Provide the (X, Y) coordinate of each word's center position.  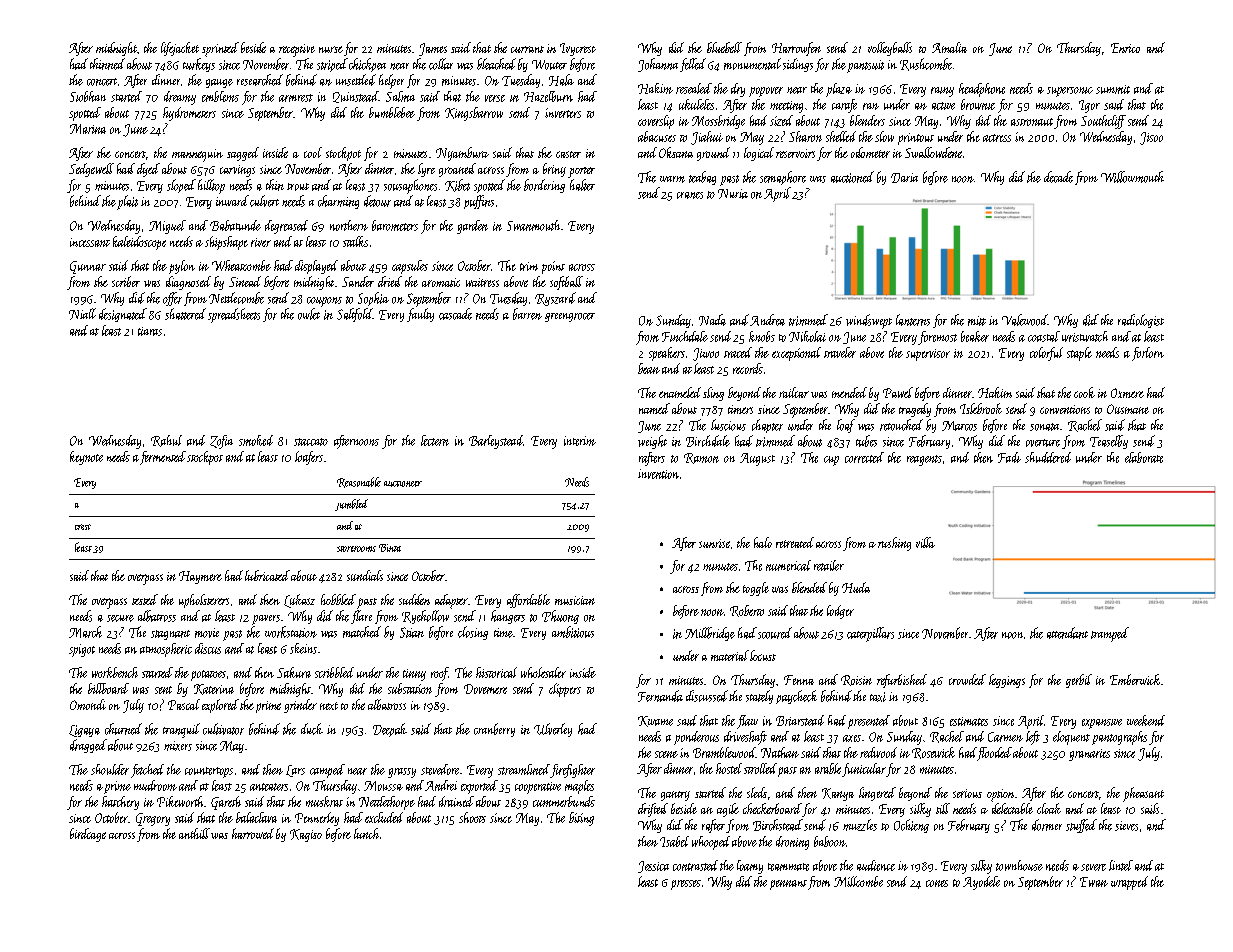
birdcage (88, 835)
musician (575, 600)
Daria (904, 178)
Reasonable (359, 482)
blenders (867, 120)
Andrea (767, 320)
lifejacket (180, 49)
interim (580, 441)
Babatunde (235, 225)
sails (1150, 808)
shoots (472, 817)
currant (527, 49)
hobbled (338, 599)
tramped (1110, 634)
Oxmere (1127, 393)
